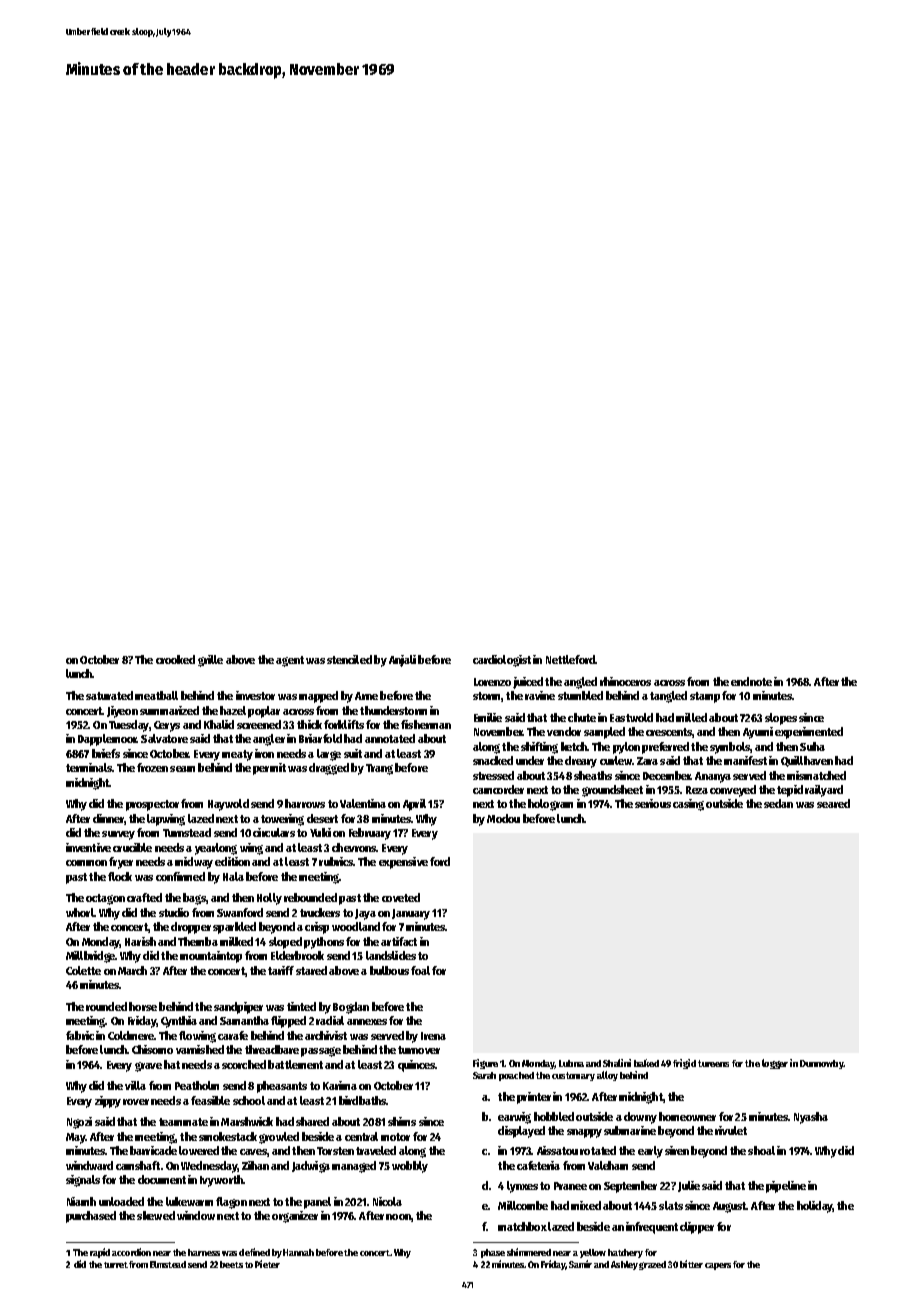 The image size is (924, 1308). I want to click on earwig, so click(514, 1118).
